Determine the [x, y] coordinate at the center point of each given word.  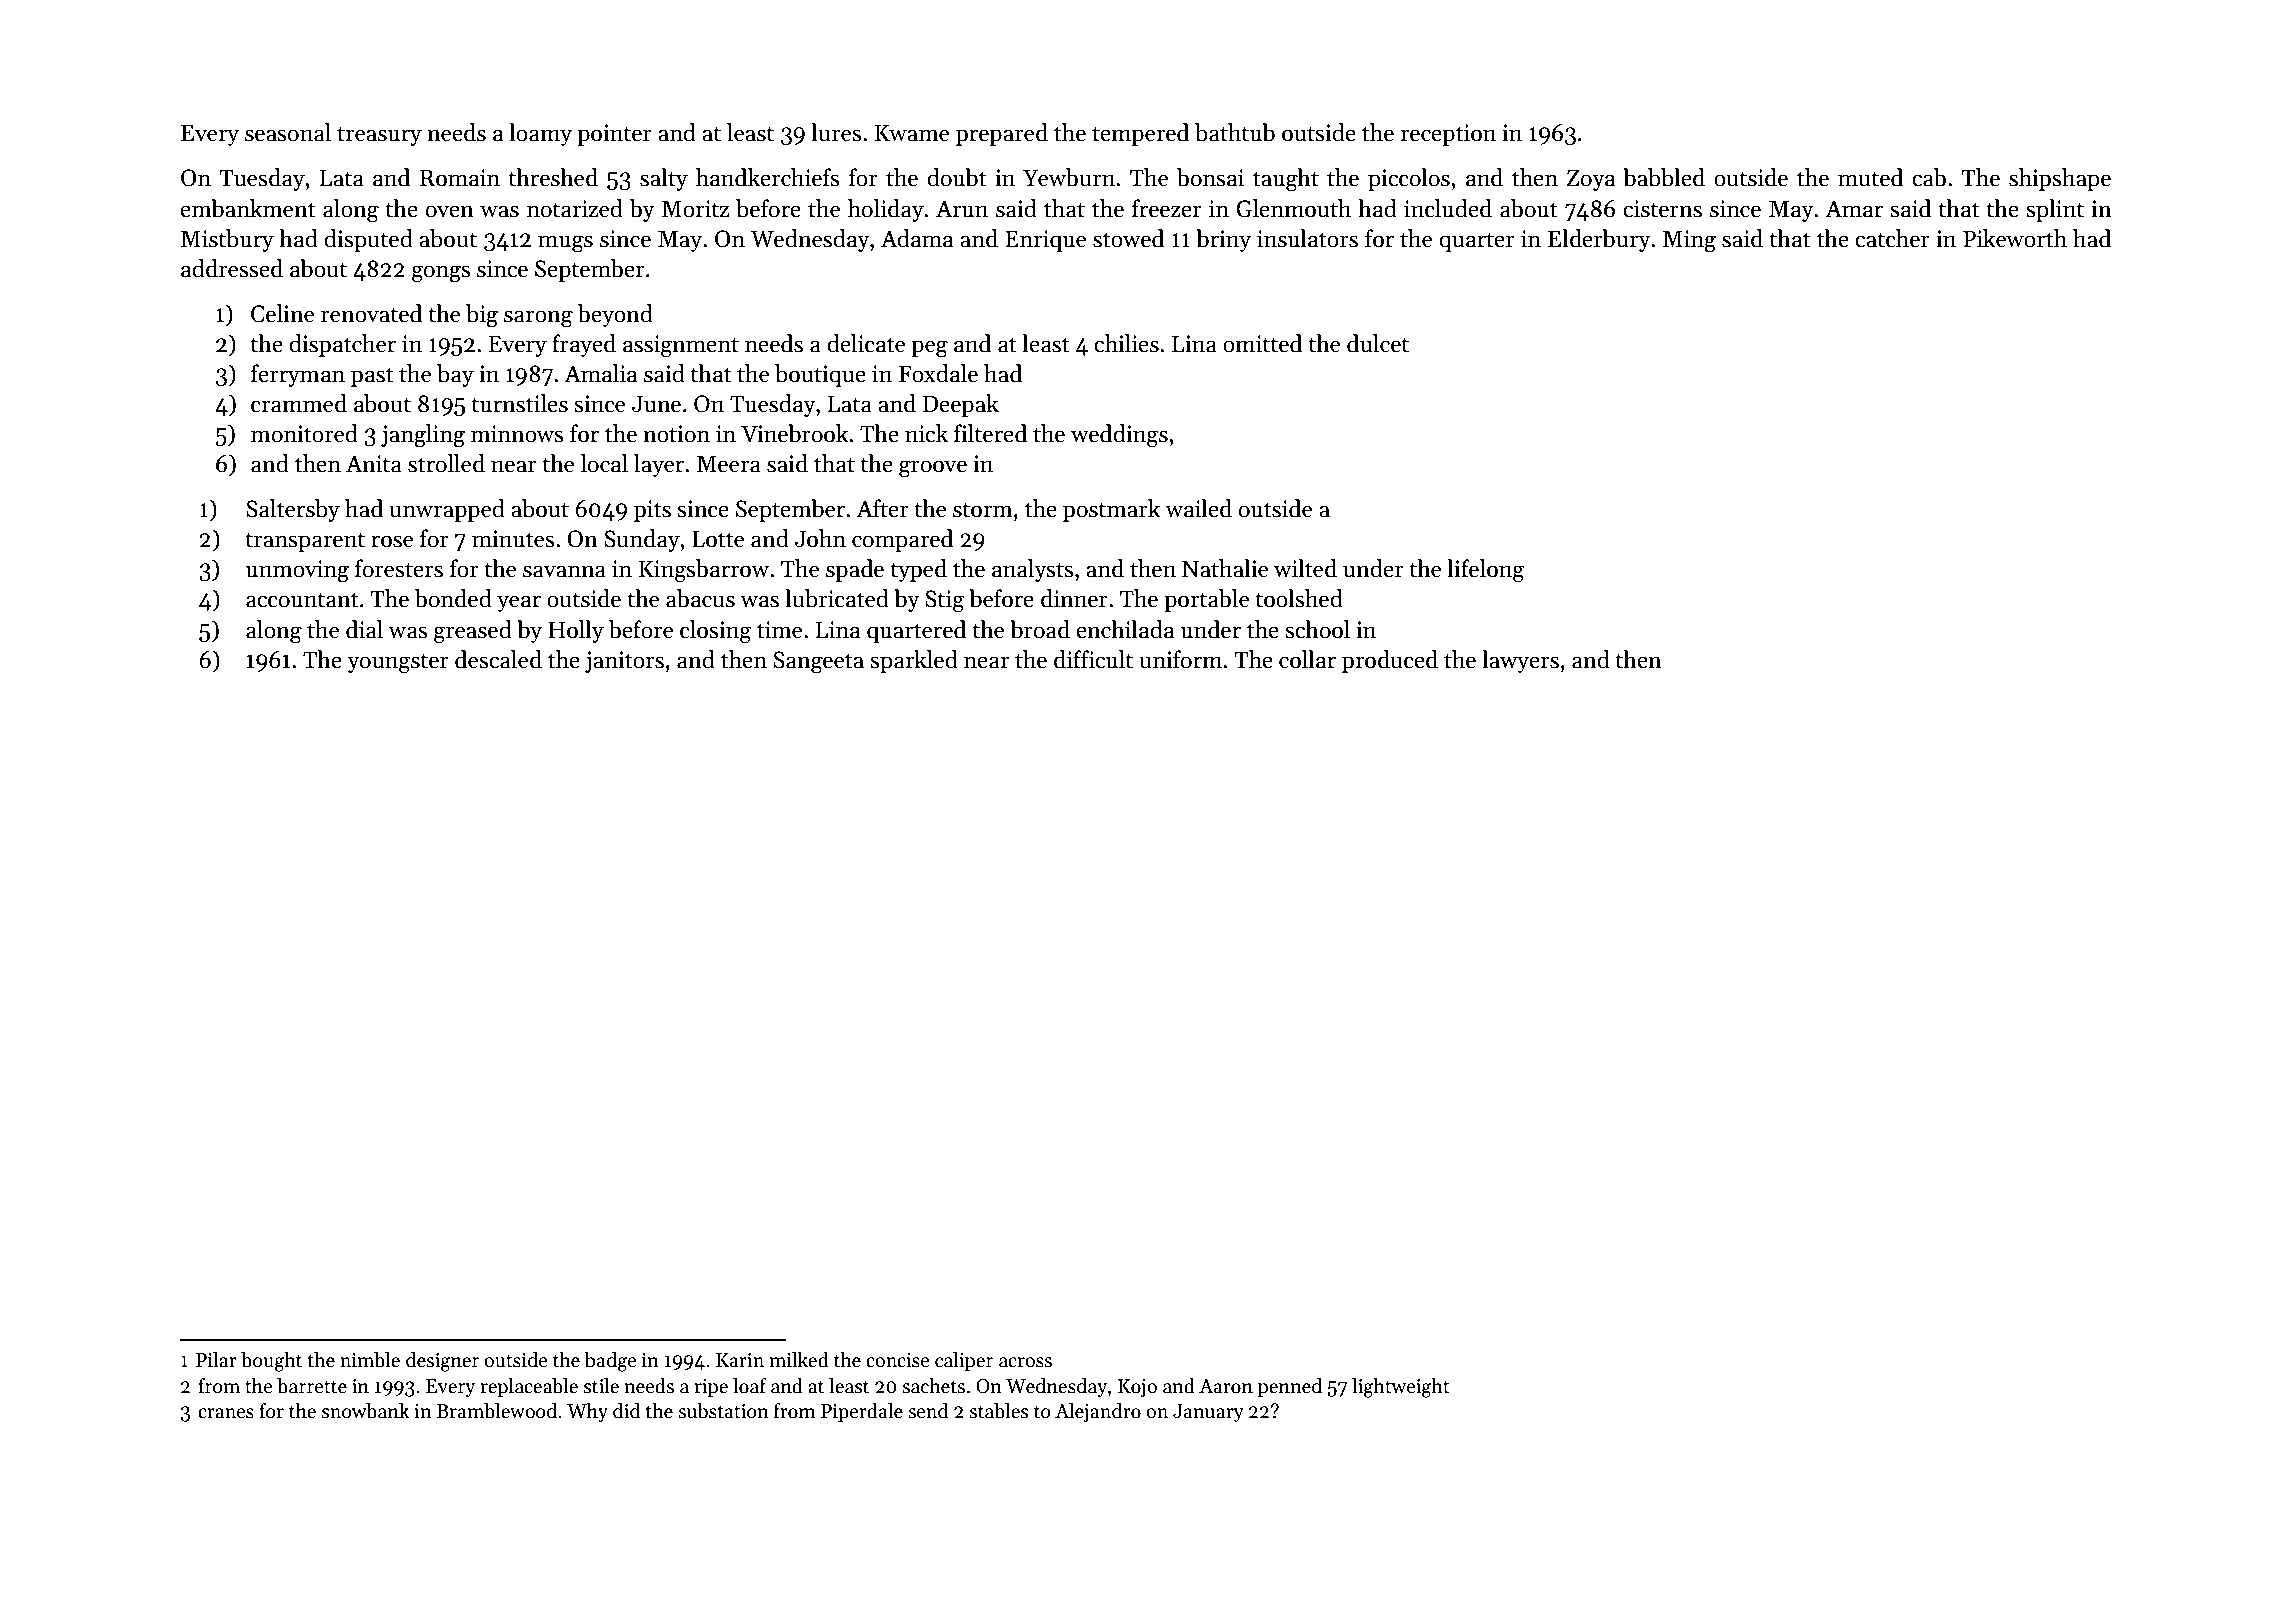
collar [1307, 659]
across [1025, 1362]
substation [723, 1411]
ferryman [298, 375]
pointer [614, 135]
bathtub [1235, 132]
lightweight [1401, 1388]
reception [1448, 135]
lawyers [1520, 661]
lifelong [1485, 571]
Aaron [1226, 1386]
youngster [398, 663]
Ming [1689, 241]
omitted [1262, 343]
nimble [370, 1360]
